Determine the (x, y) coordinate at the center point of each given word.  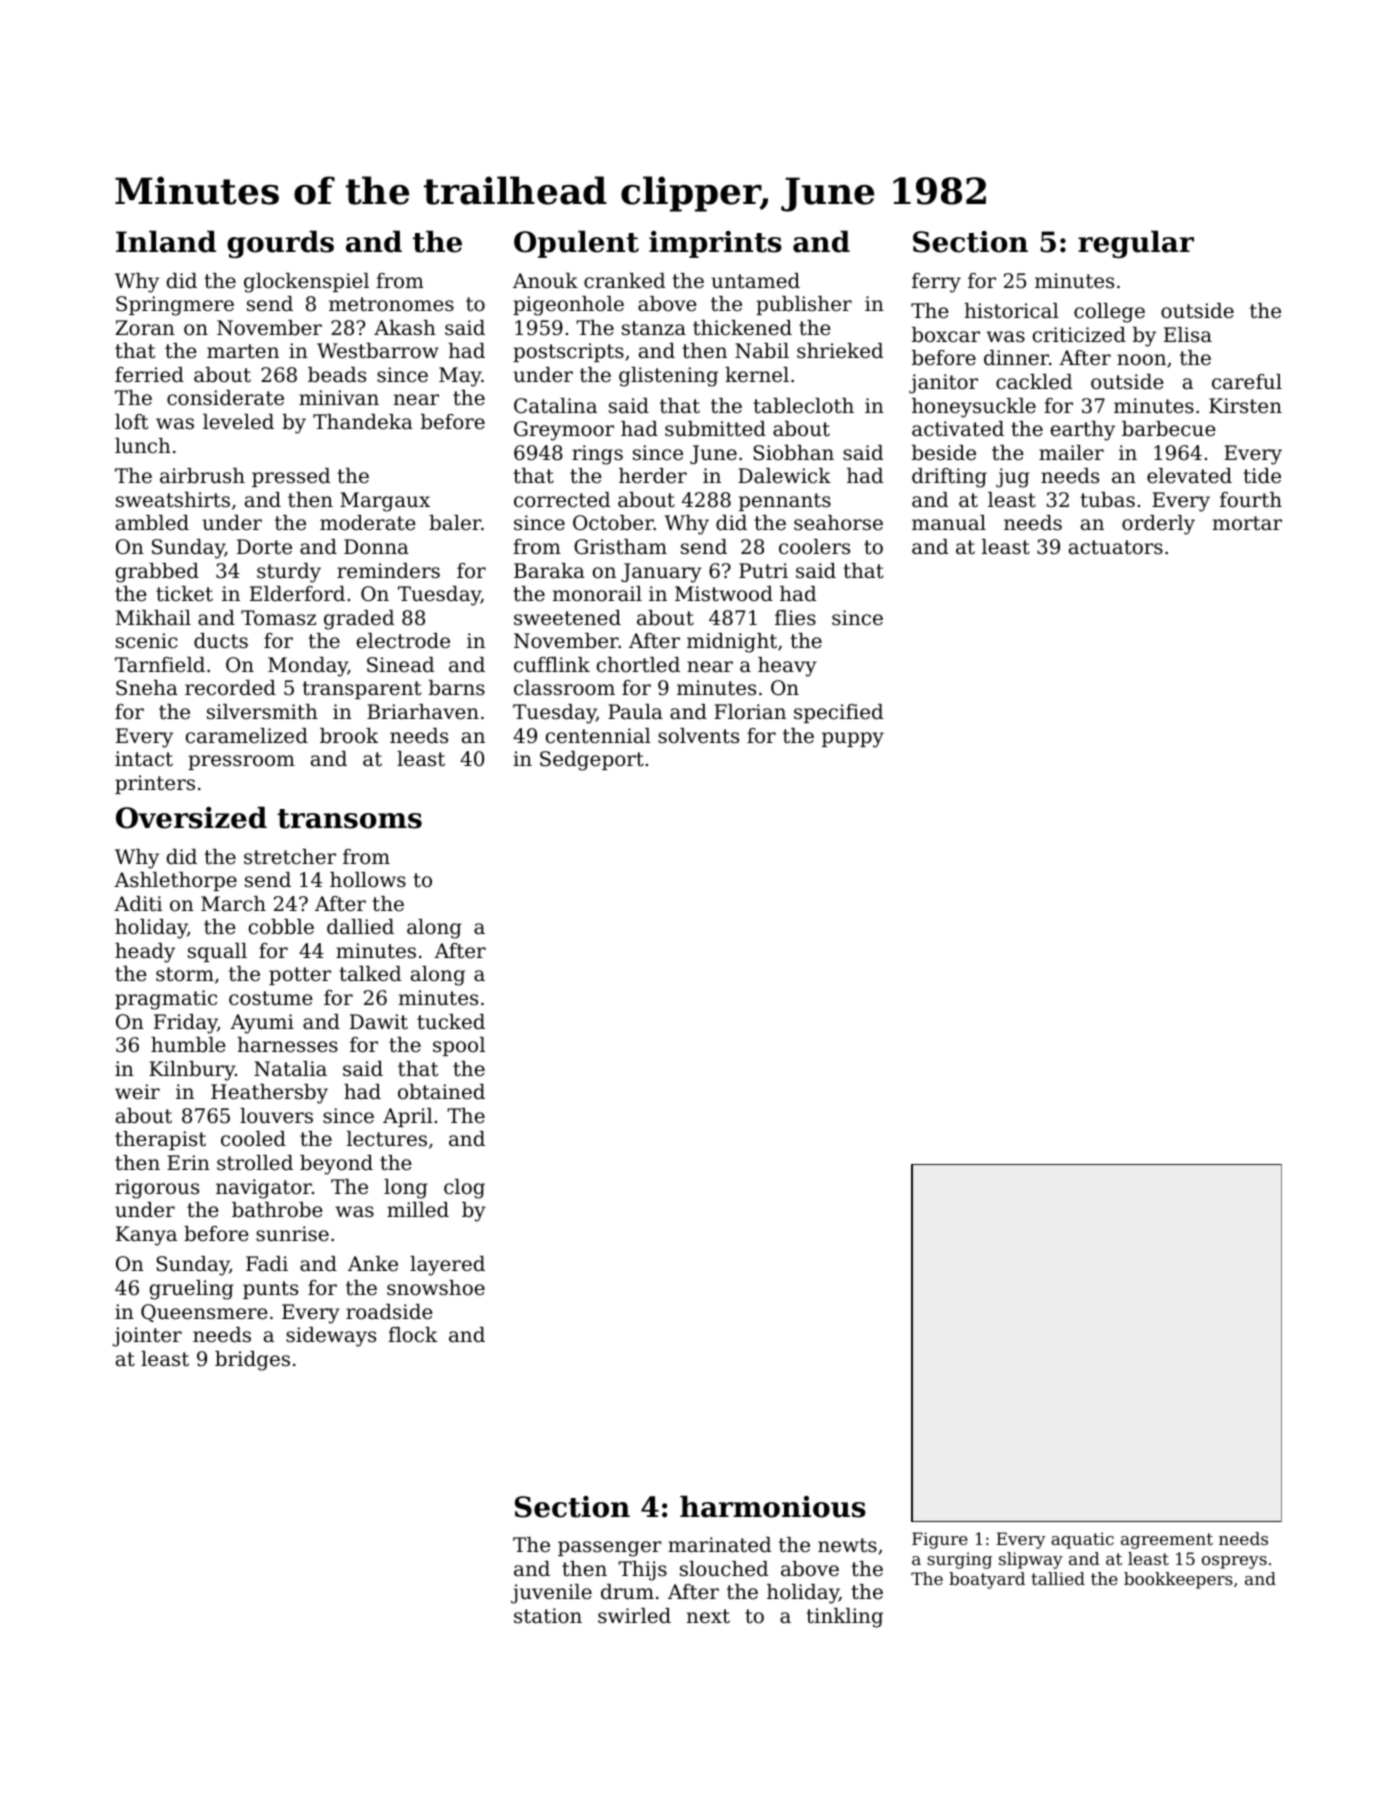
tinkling (844, 1618)
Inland (166, 241)
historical (1012, 311)
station (548, 1616)
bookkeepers (1178, 1580)
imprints (715, 244)
